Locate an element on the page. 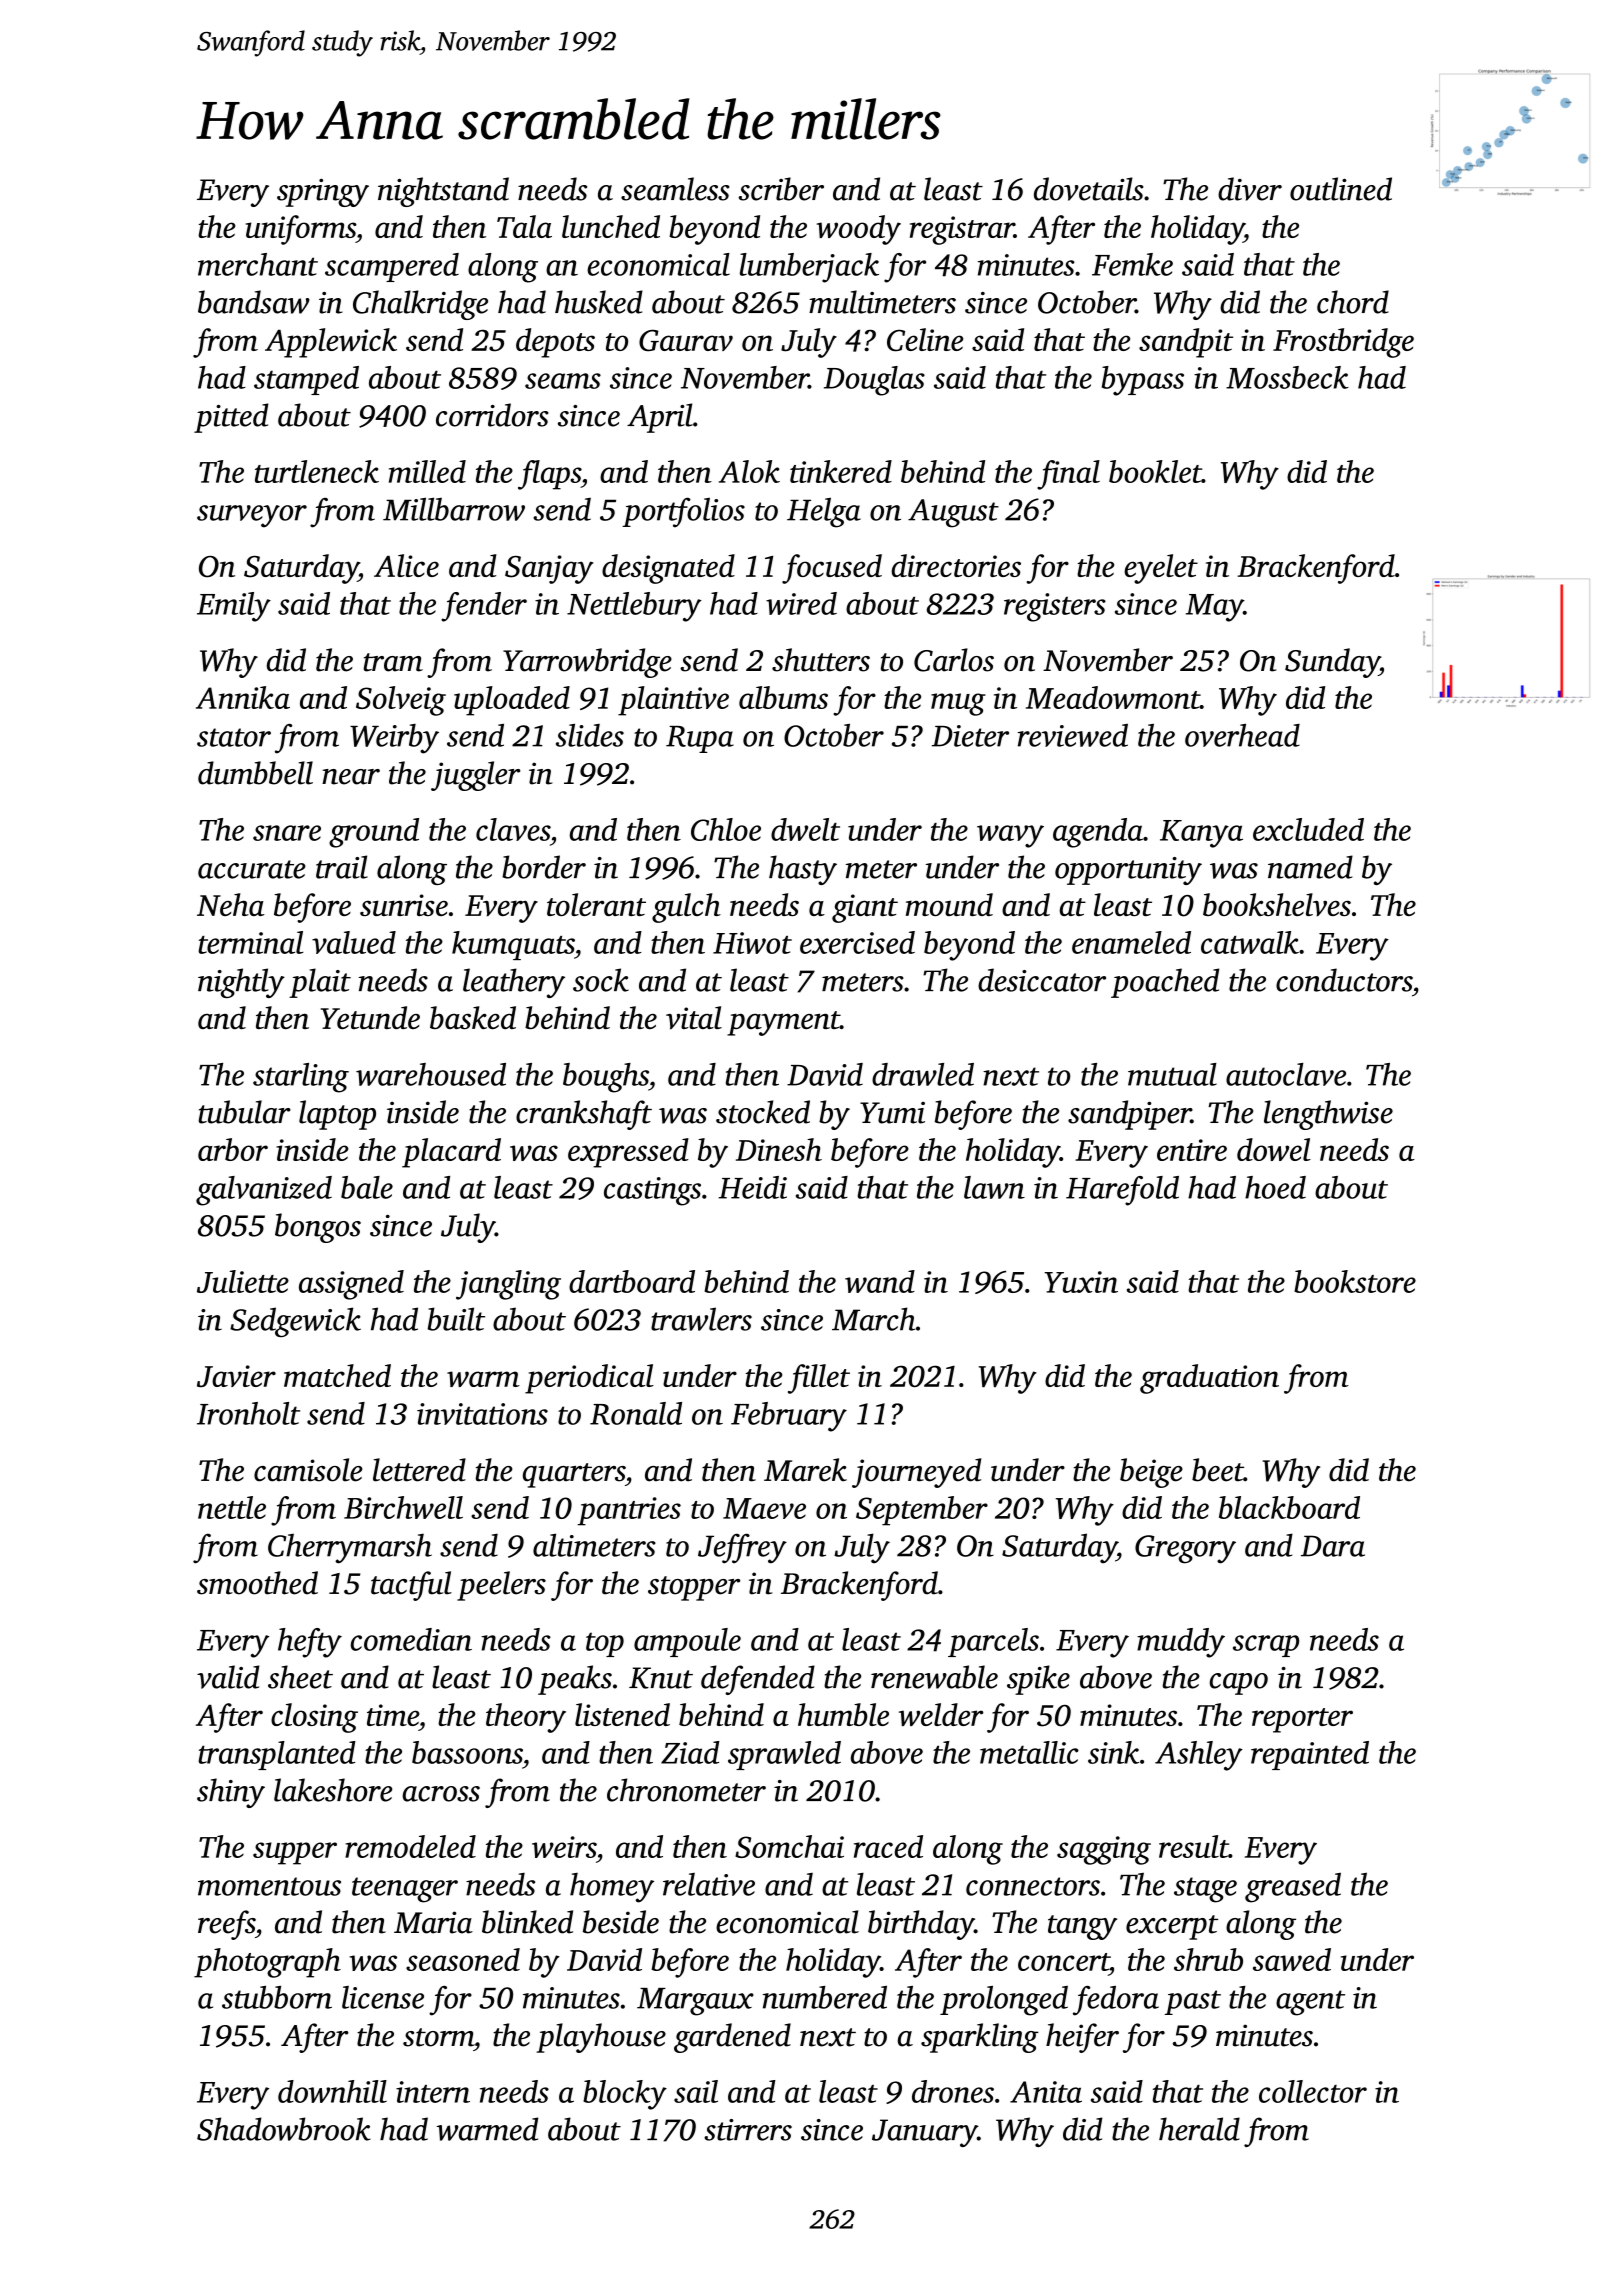 This page has width=1620, height=2292. drawled is located at coordinates (923, 1074).
